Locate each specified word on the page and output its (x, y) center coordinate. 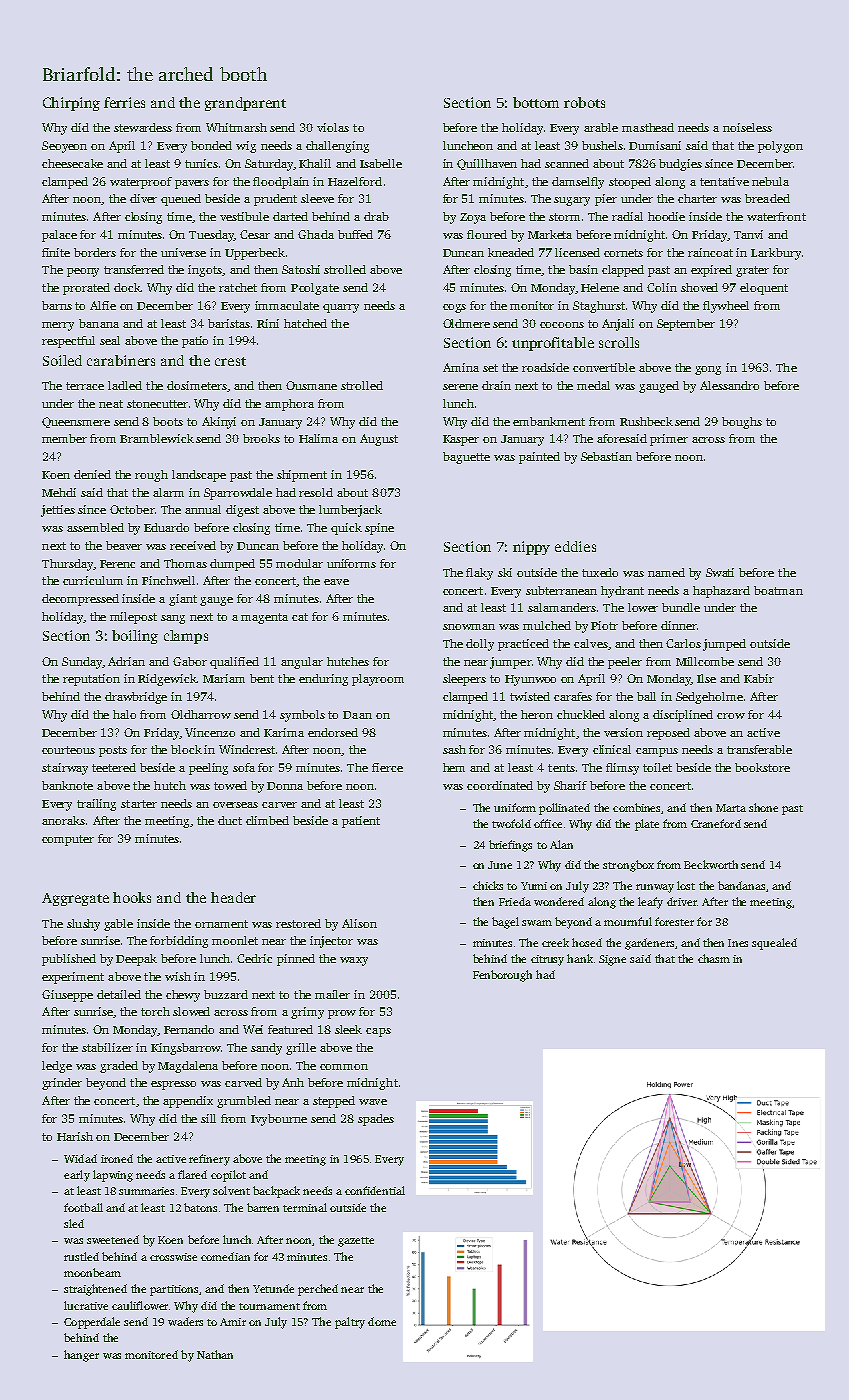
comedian (225, 1256)
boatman (778, 590)
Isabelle (381, 163)
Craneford (716, 823)
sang (173, 619)
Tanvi (748, 234)
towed (230, 785)
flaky (479, 574)
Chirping (71, 104)
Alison (359, 923)
